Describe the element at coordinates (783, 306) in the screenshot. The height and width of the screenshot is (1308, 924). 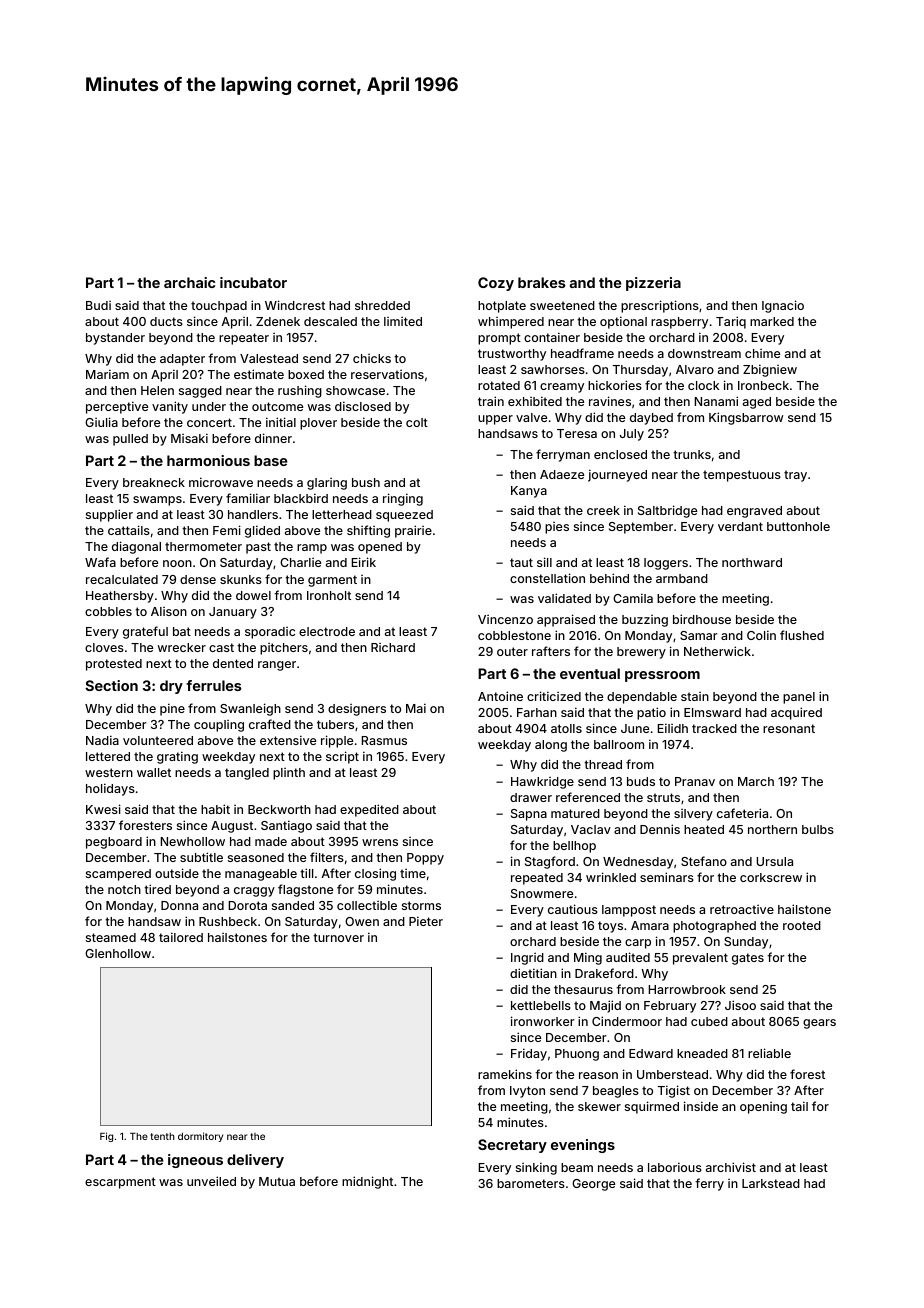
I see `Ignacio` at that location.
